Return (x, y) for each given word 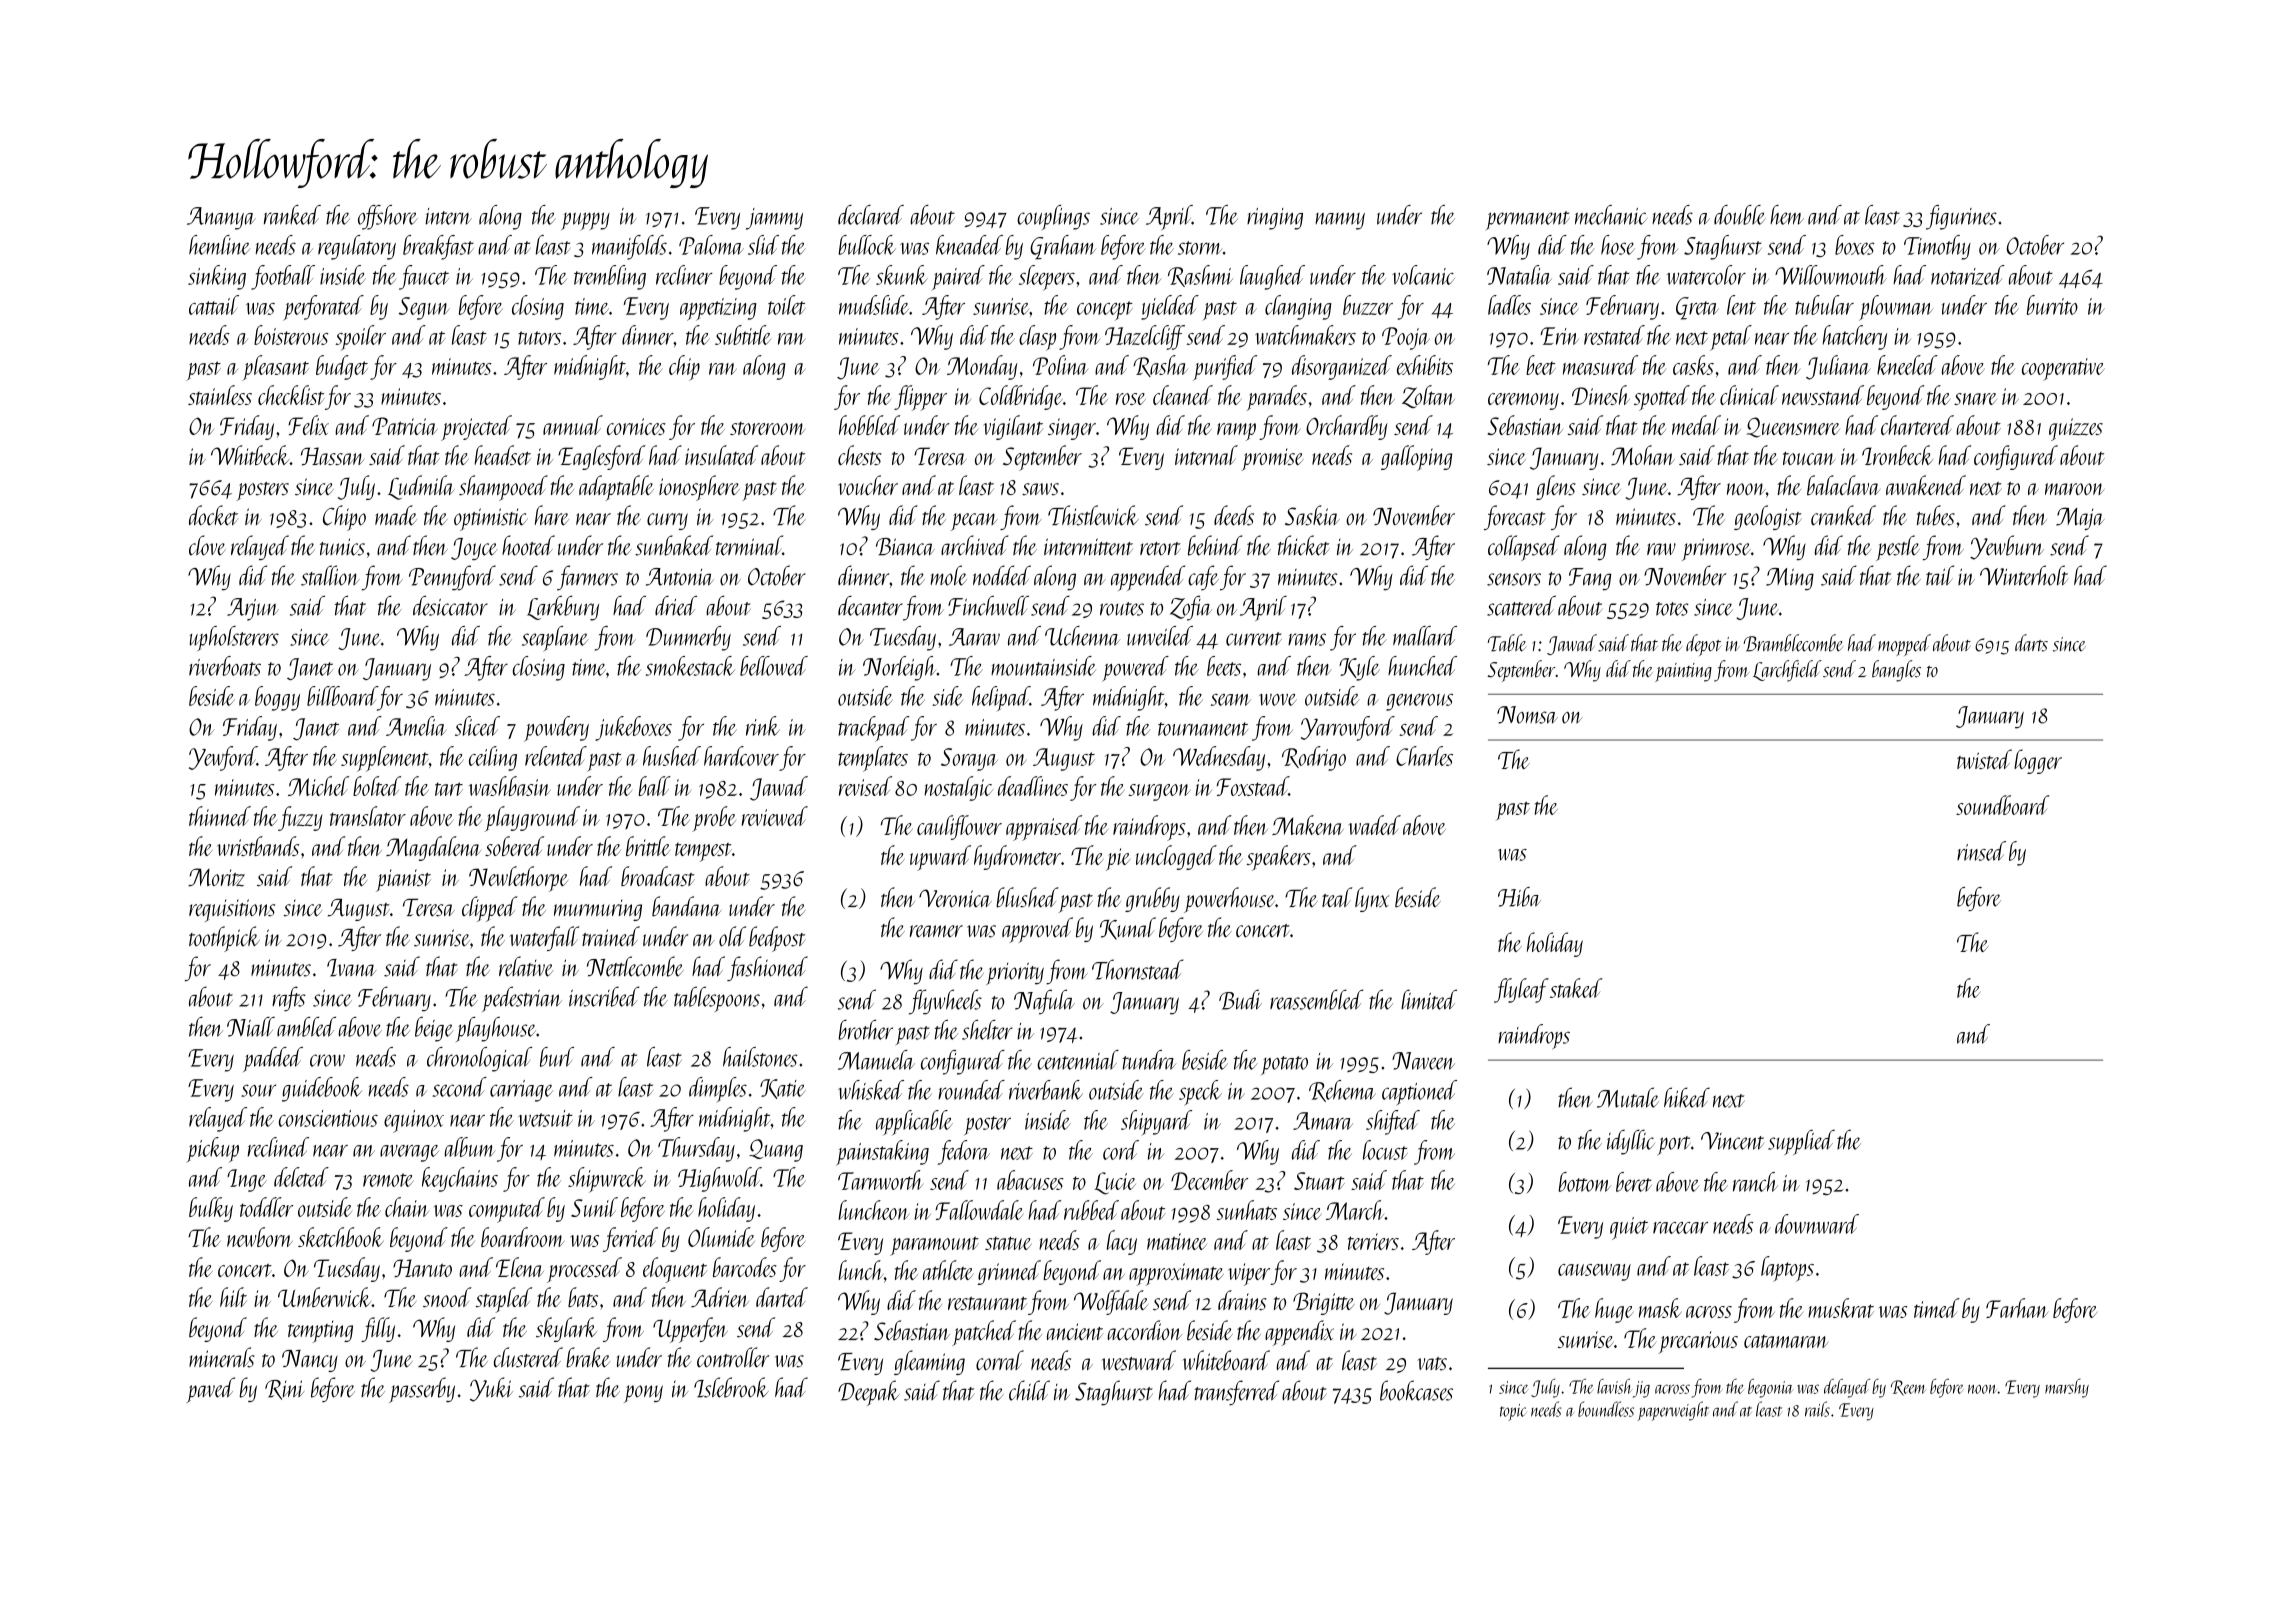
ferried (630, 1239)
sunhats (1247, 1210)
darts (2031, 643)
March (1355, 1210)
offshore (388, 217)
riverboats (225, 666)
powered (1136, 668)
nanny (1340, 221)
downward (1817, 1224)
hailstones (760, 1057)
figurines (1961, 217)
